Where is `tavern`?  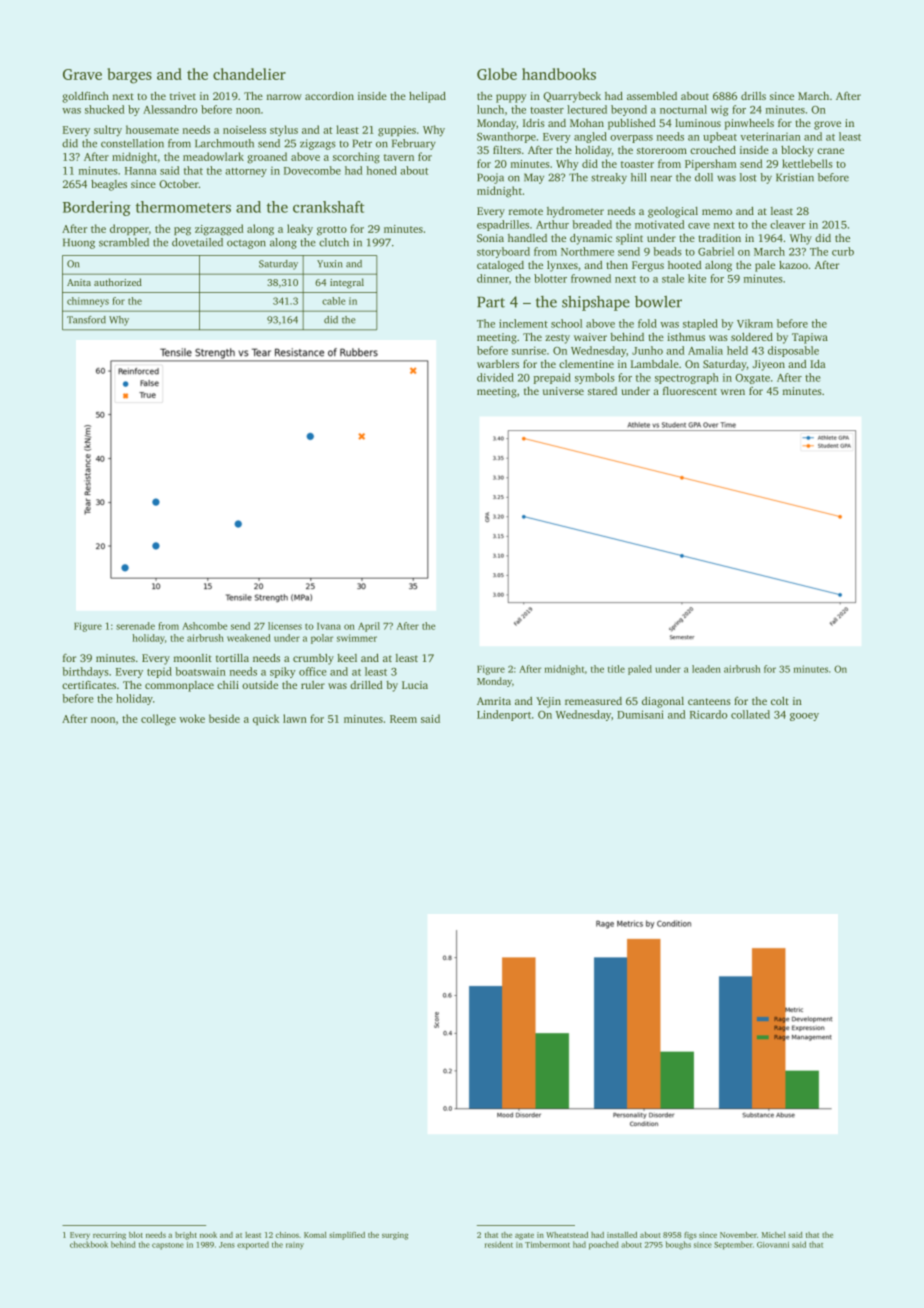
tavern is located at coordinates (399, 157).
